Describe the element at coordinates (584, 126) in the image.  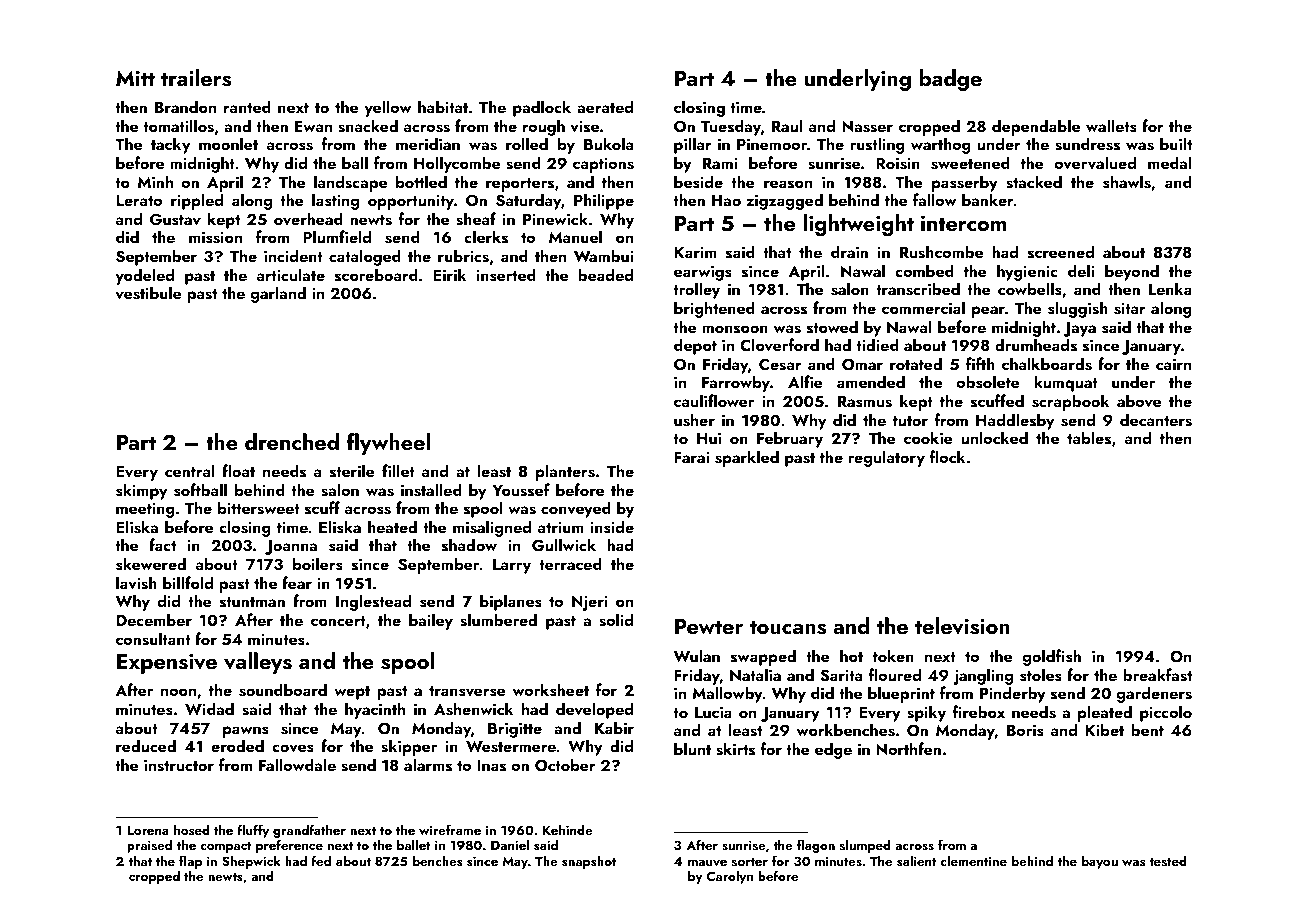
I see `vise` at that location.
